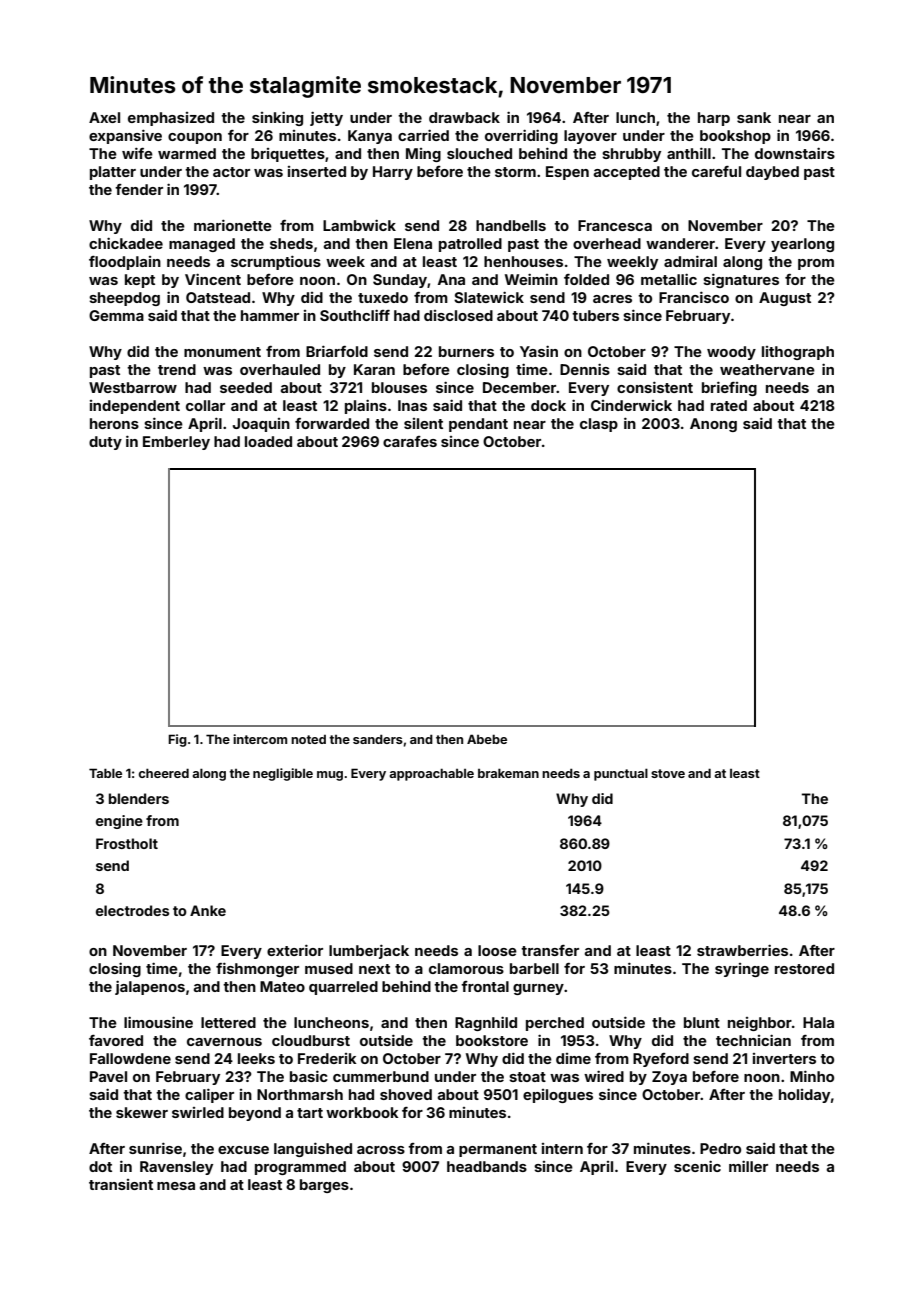 Image resolution: width=924 pixels, height=1308 pixels. Describe the element at coordinates (485, 986) in the screenshot. I see `frontal` at that location.
